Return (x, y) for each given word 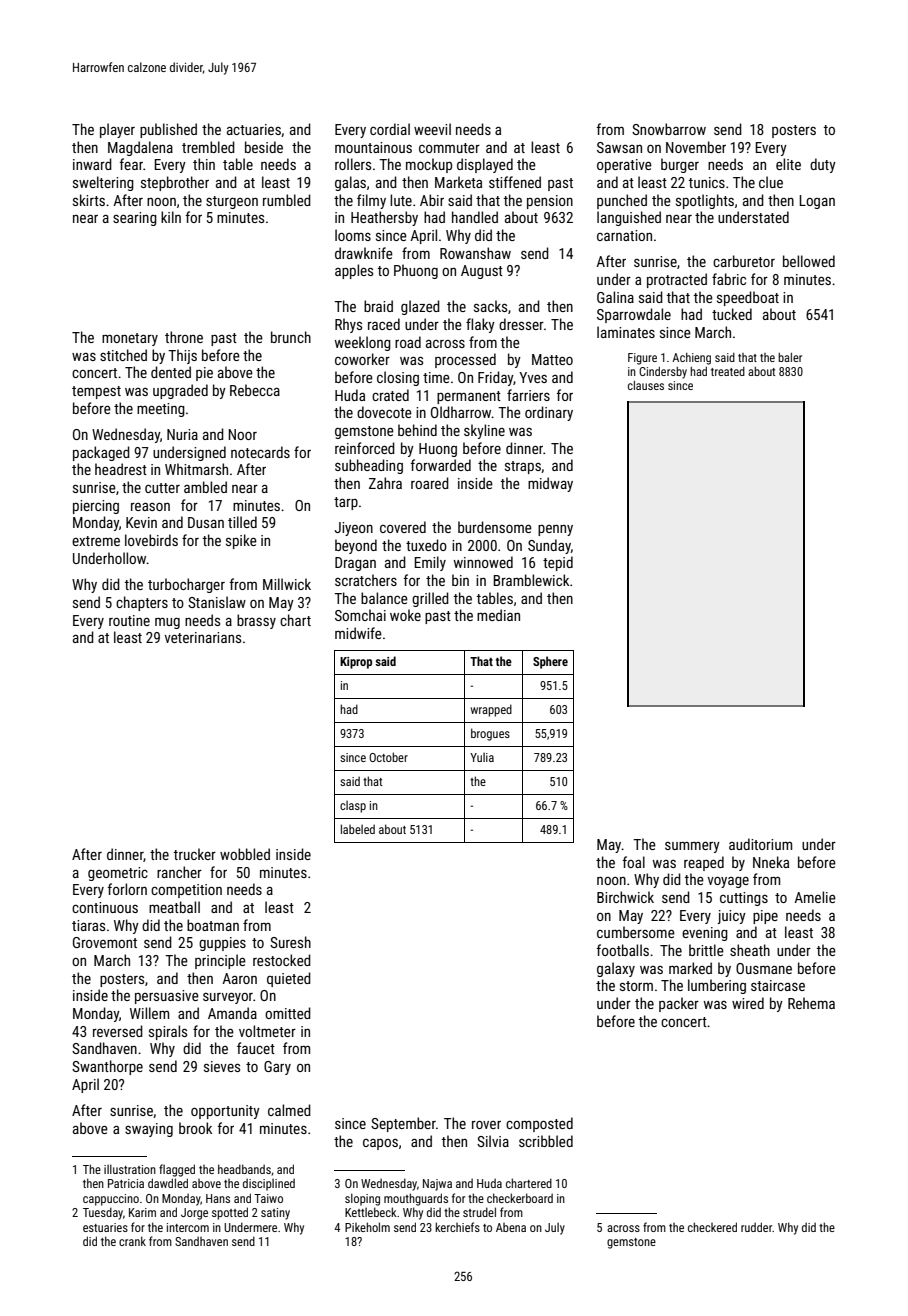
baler (790, 357)
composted (539, 1124)
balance (384, 598)
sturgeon (232, 202)
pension (550, 202)
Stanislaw (217, 602)
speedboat (748, 298)
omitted (288, 1013)
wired (748, 1003)
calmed (289, 1110)
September (403, 1124)
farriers (528, 395)
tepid (558, 563)
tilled (242, 522)
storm (636, 986)
